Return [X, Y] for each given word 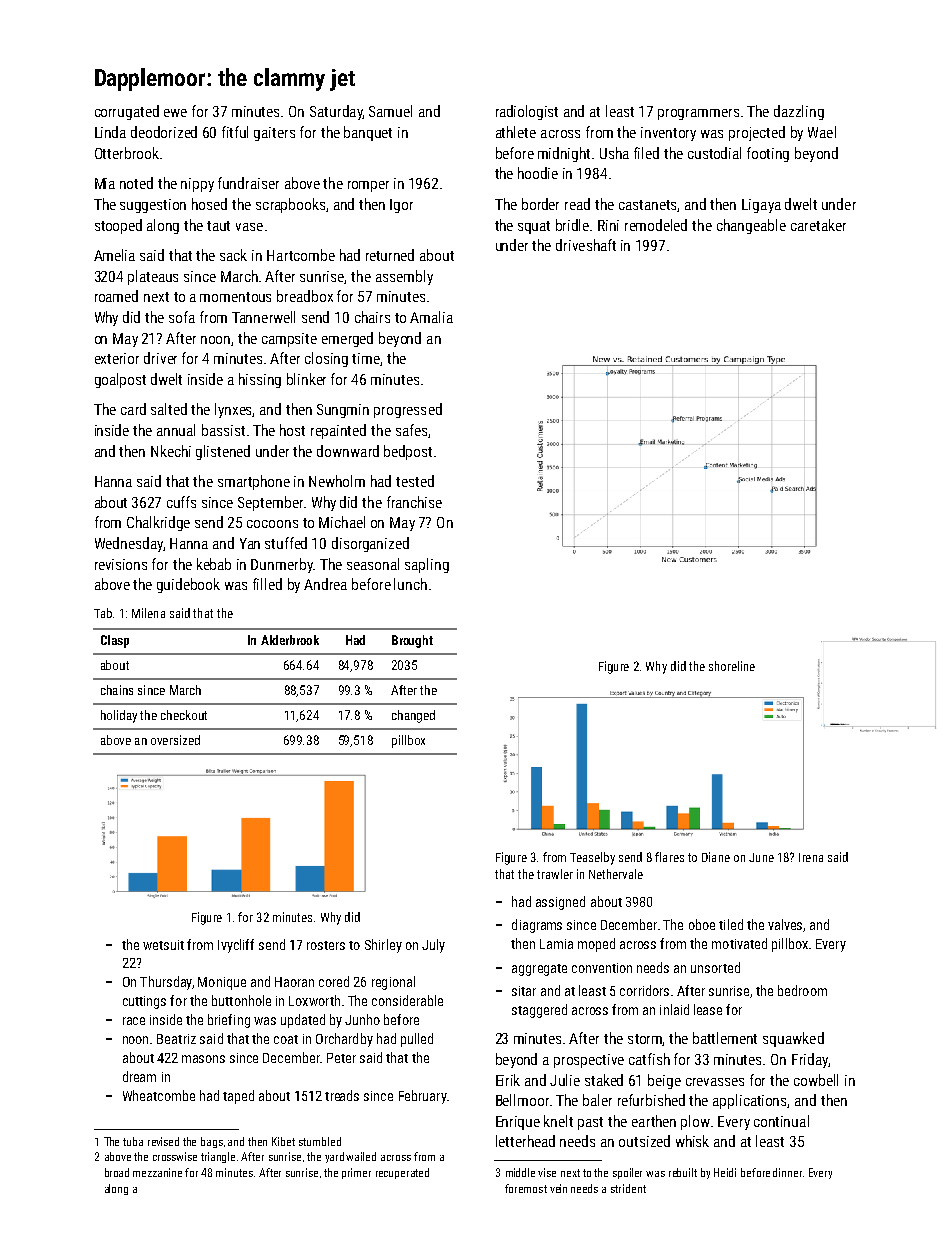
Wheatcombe [159, 1095]
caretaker [818, 225]
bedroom [802, 990]
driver [160, 358]
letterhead [525, 1141]
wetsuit [163, 945]
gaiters [274, 134]
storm [645, 1040]
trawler [555, 874]
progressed [408, 410]
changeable [751, 226]
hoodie [538, 173]
